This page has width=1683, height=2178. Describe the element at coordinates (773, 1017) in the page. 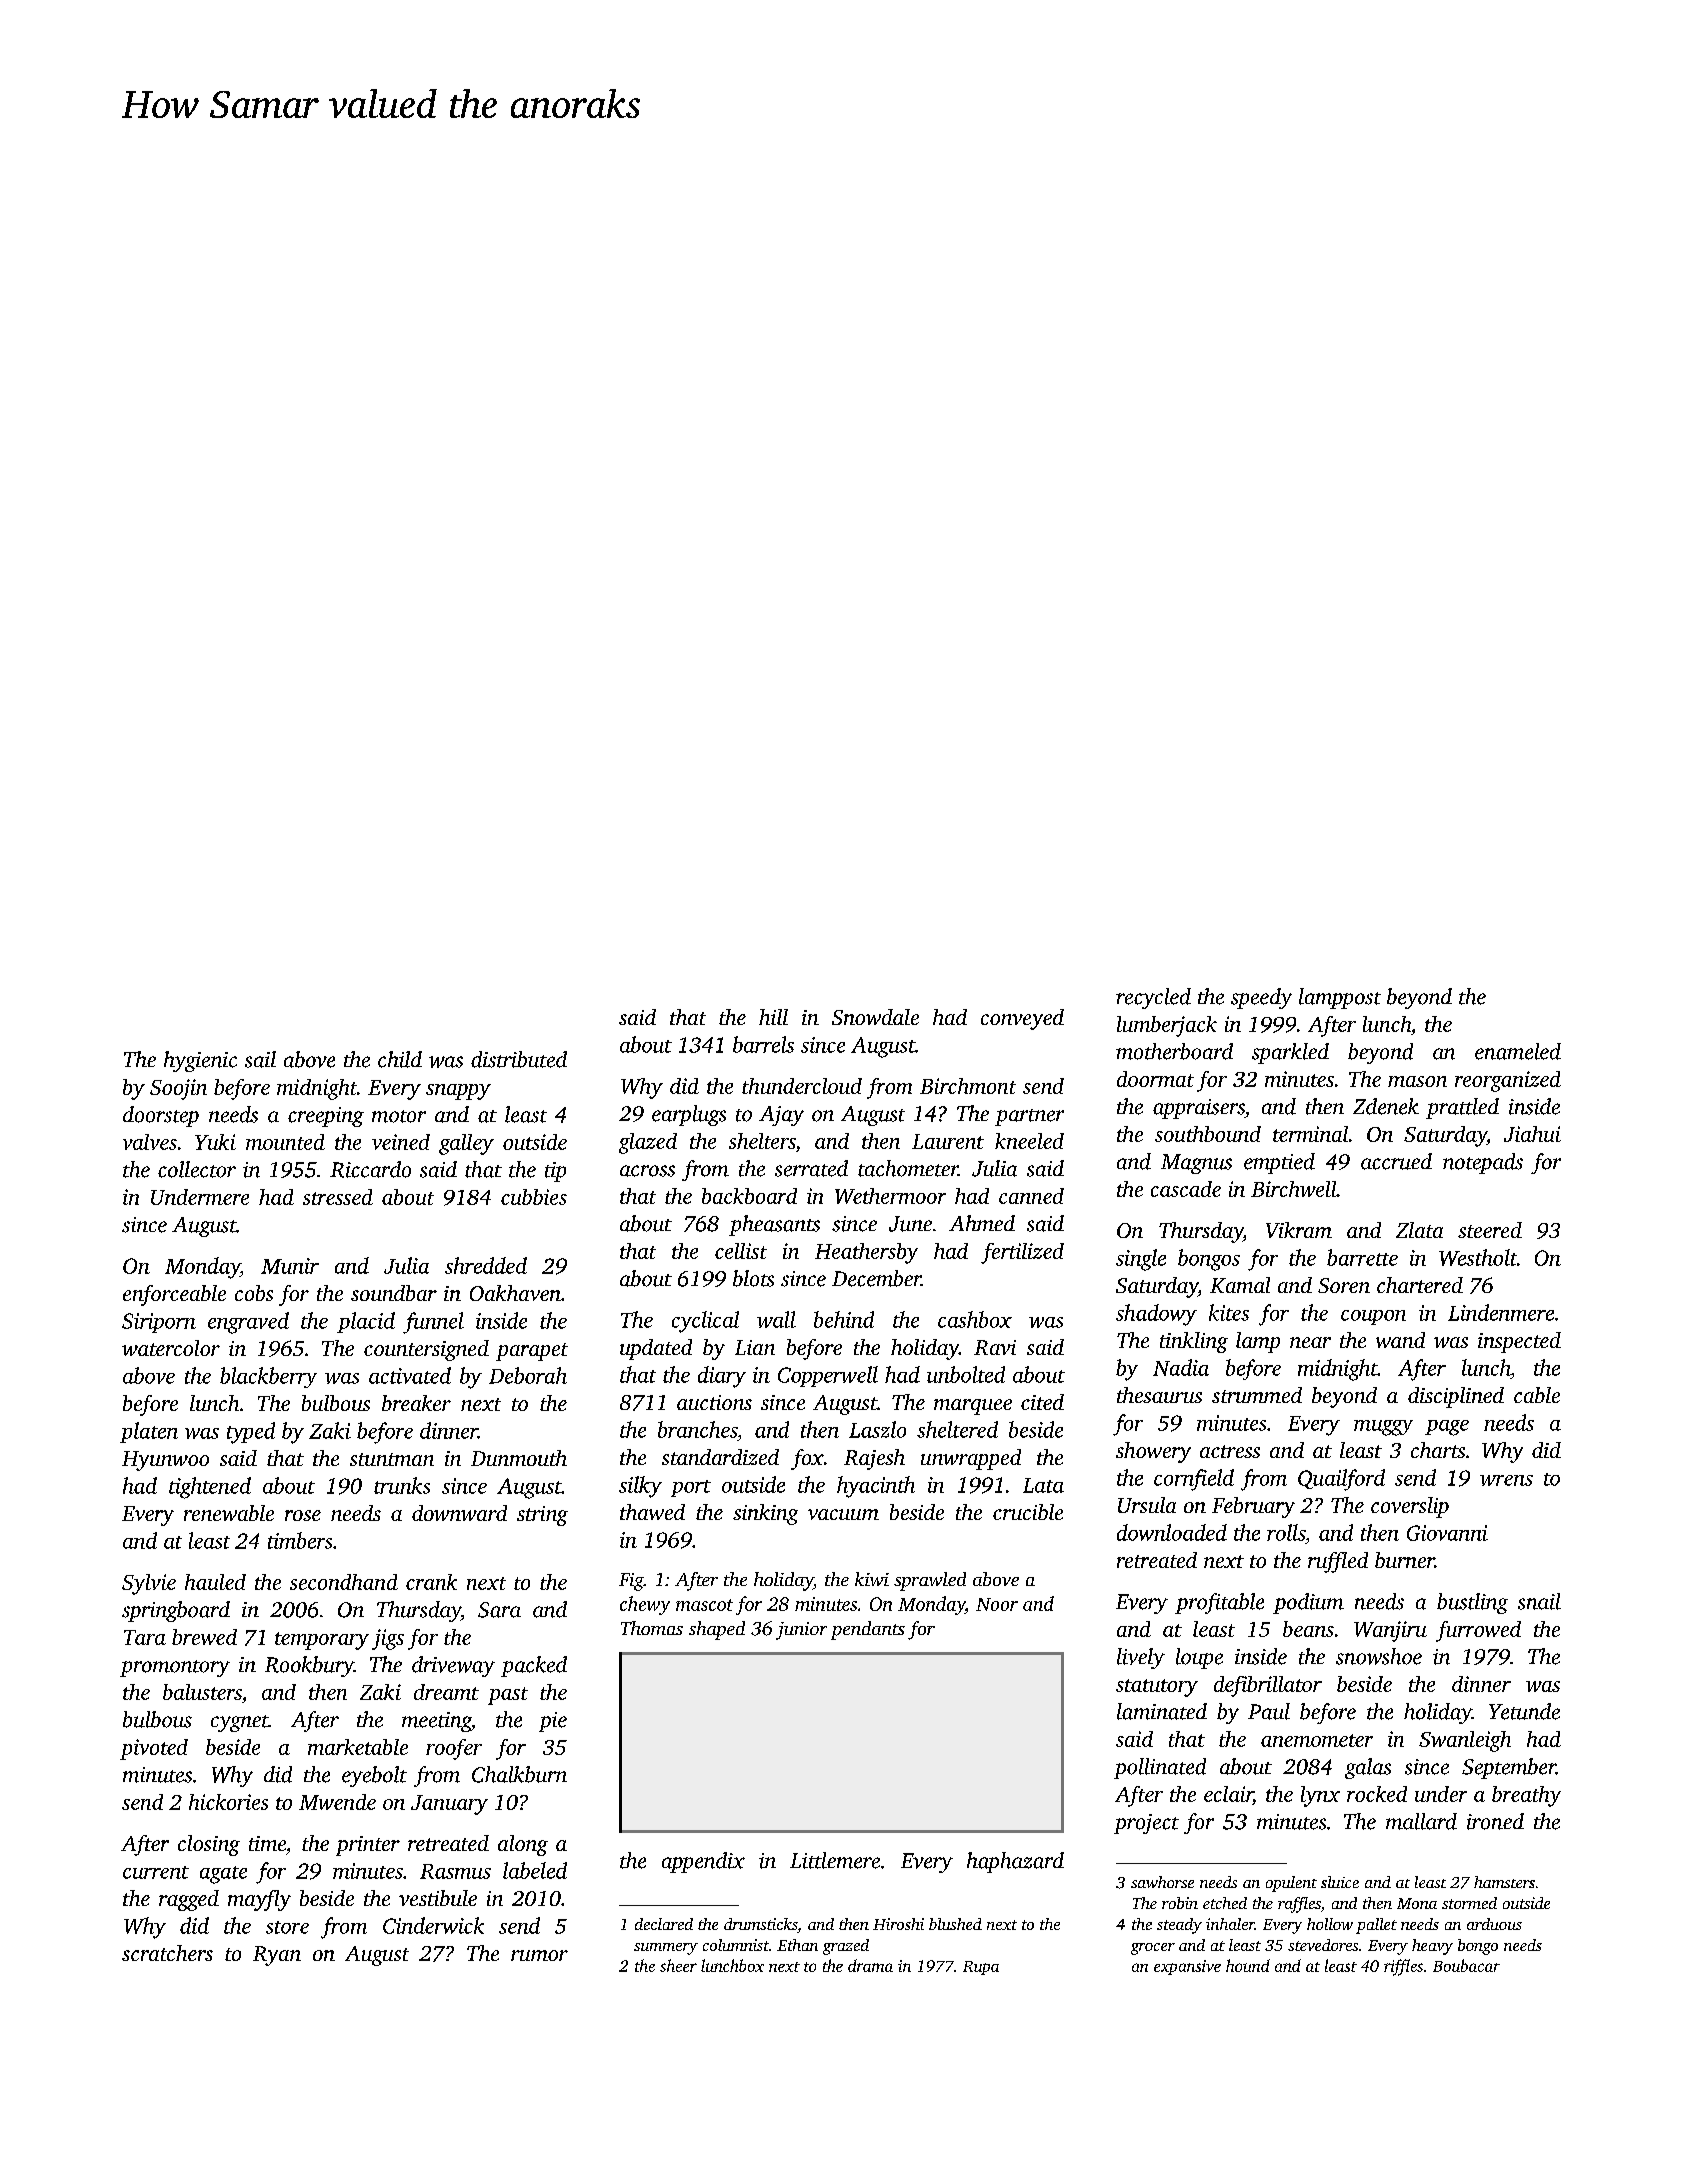

I see `hill` at that location.
